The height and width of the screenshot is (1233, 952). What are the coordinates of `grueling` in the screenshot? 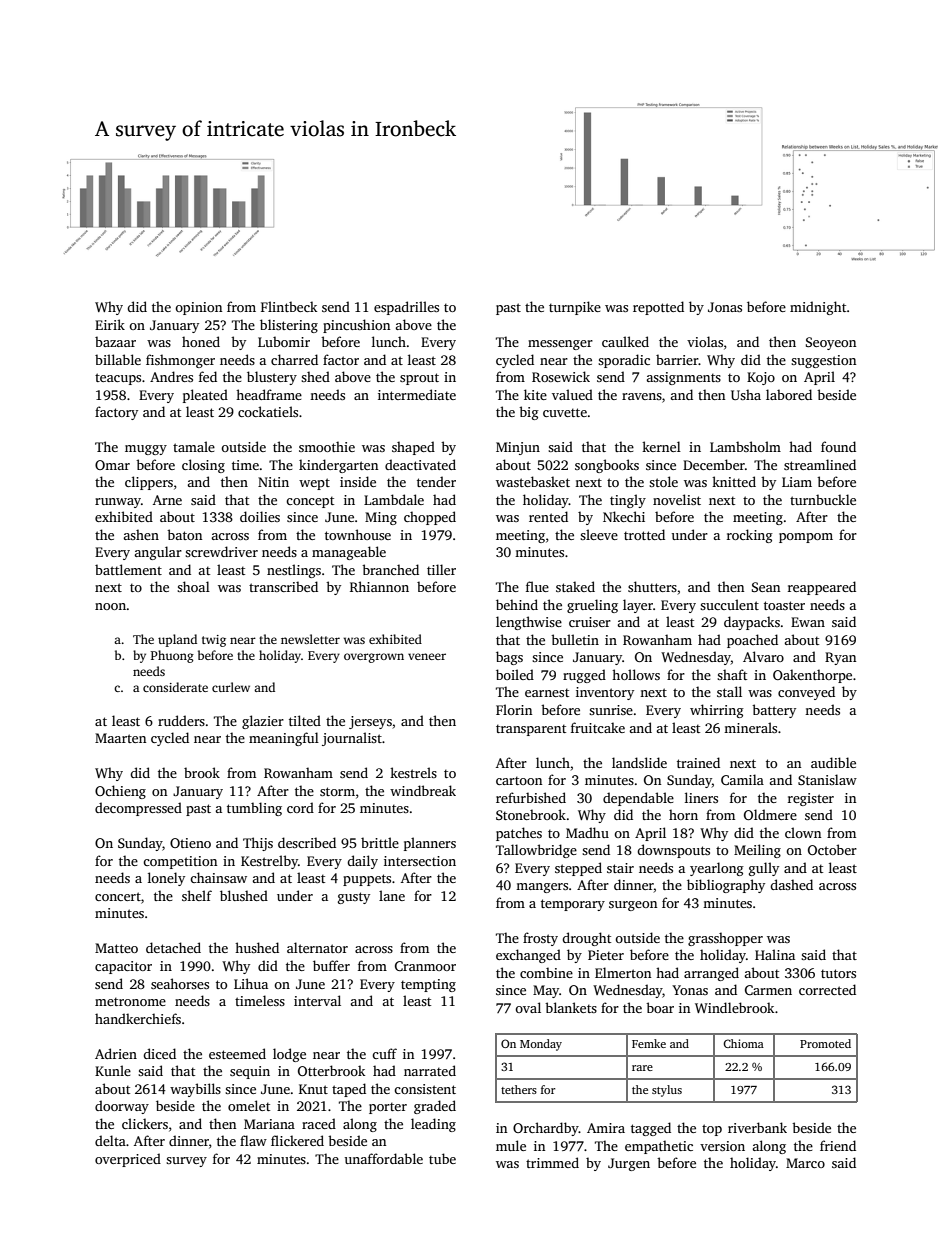 It's located at (592, 606).
